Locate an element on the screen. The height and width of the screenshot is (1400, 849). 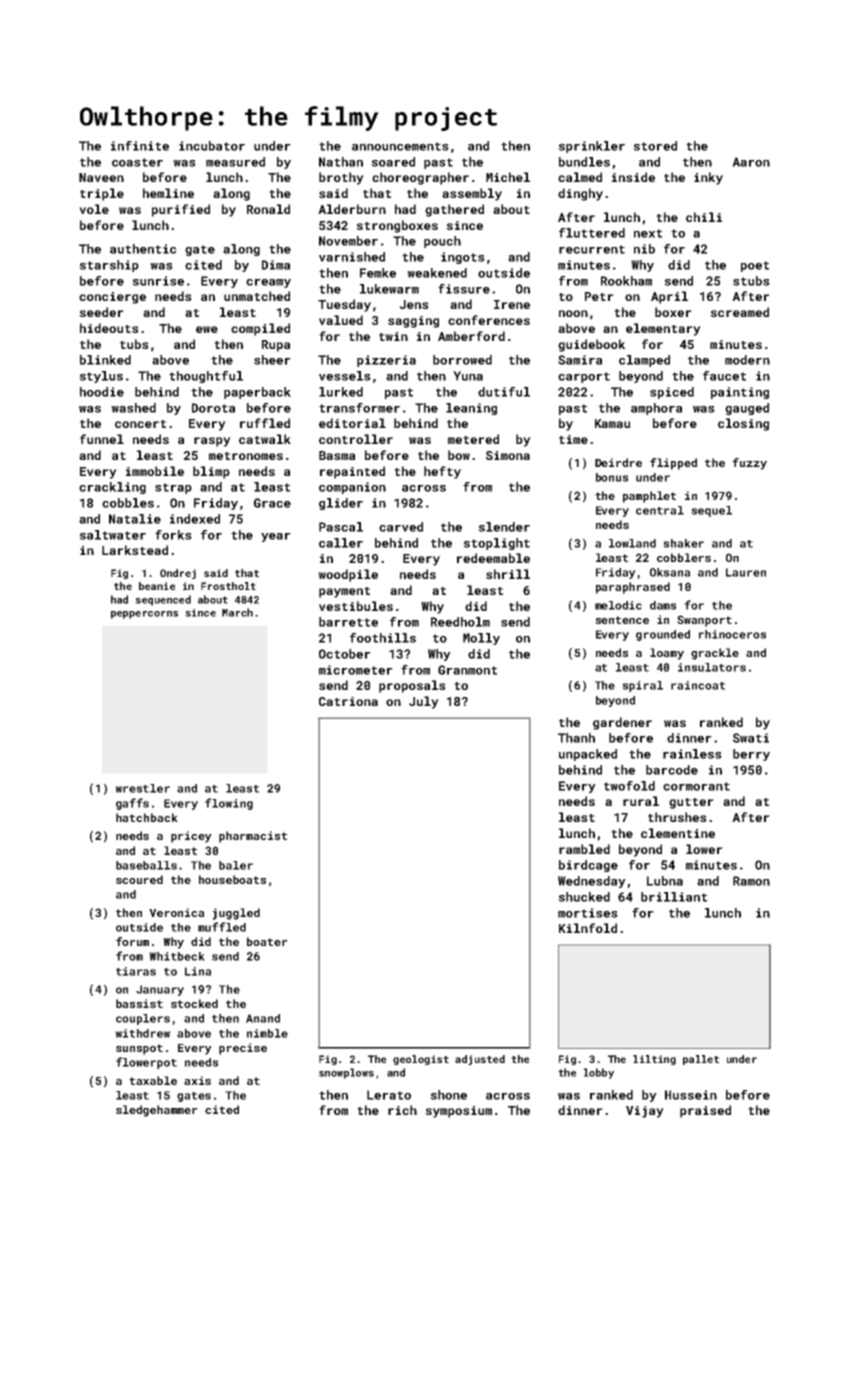
Vijay is located at coordinates (645, 1112).
